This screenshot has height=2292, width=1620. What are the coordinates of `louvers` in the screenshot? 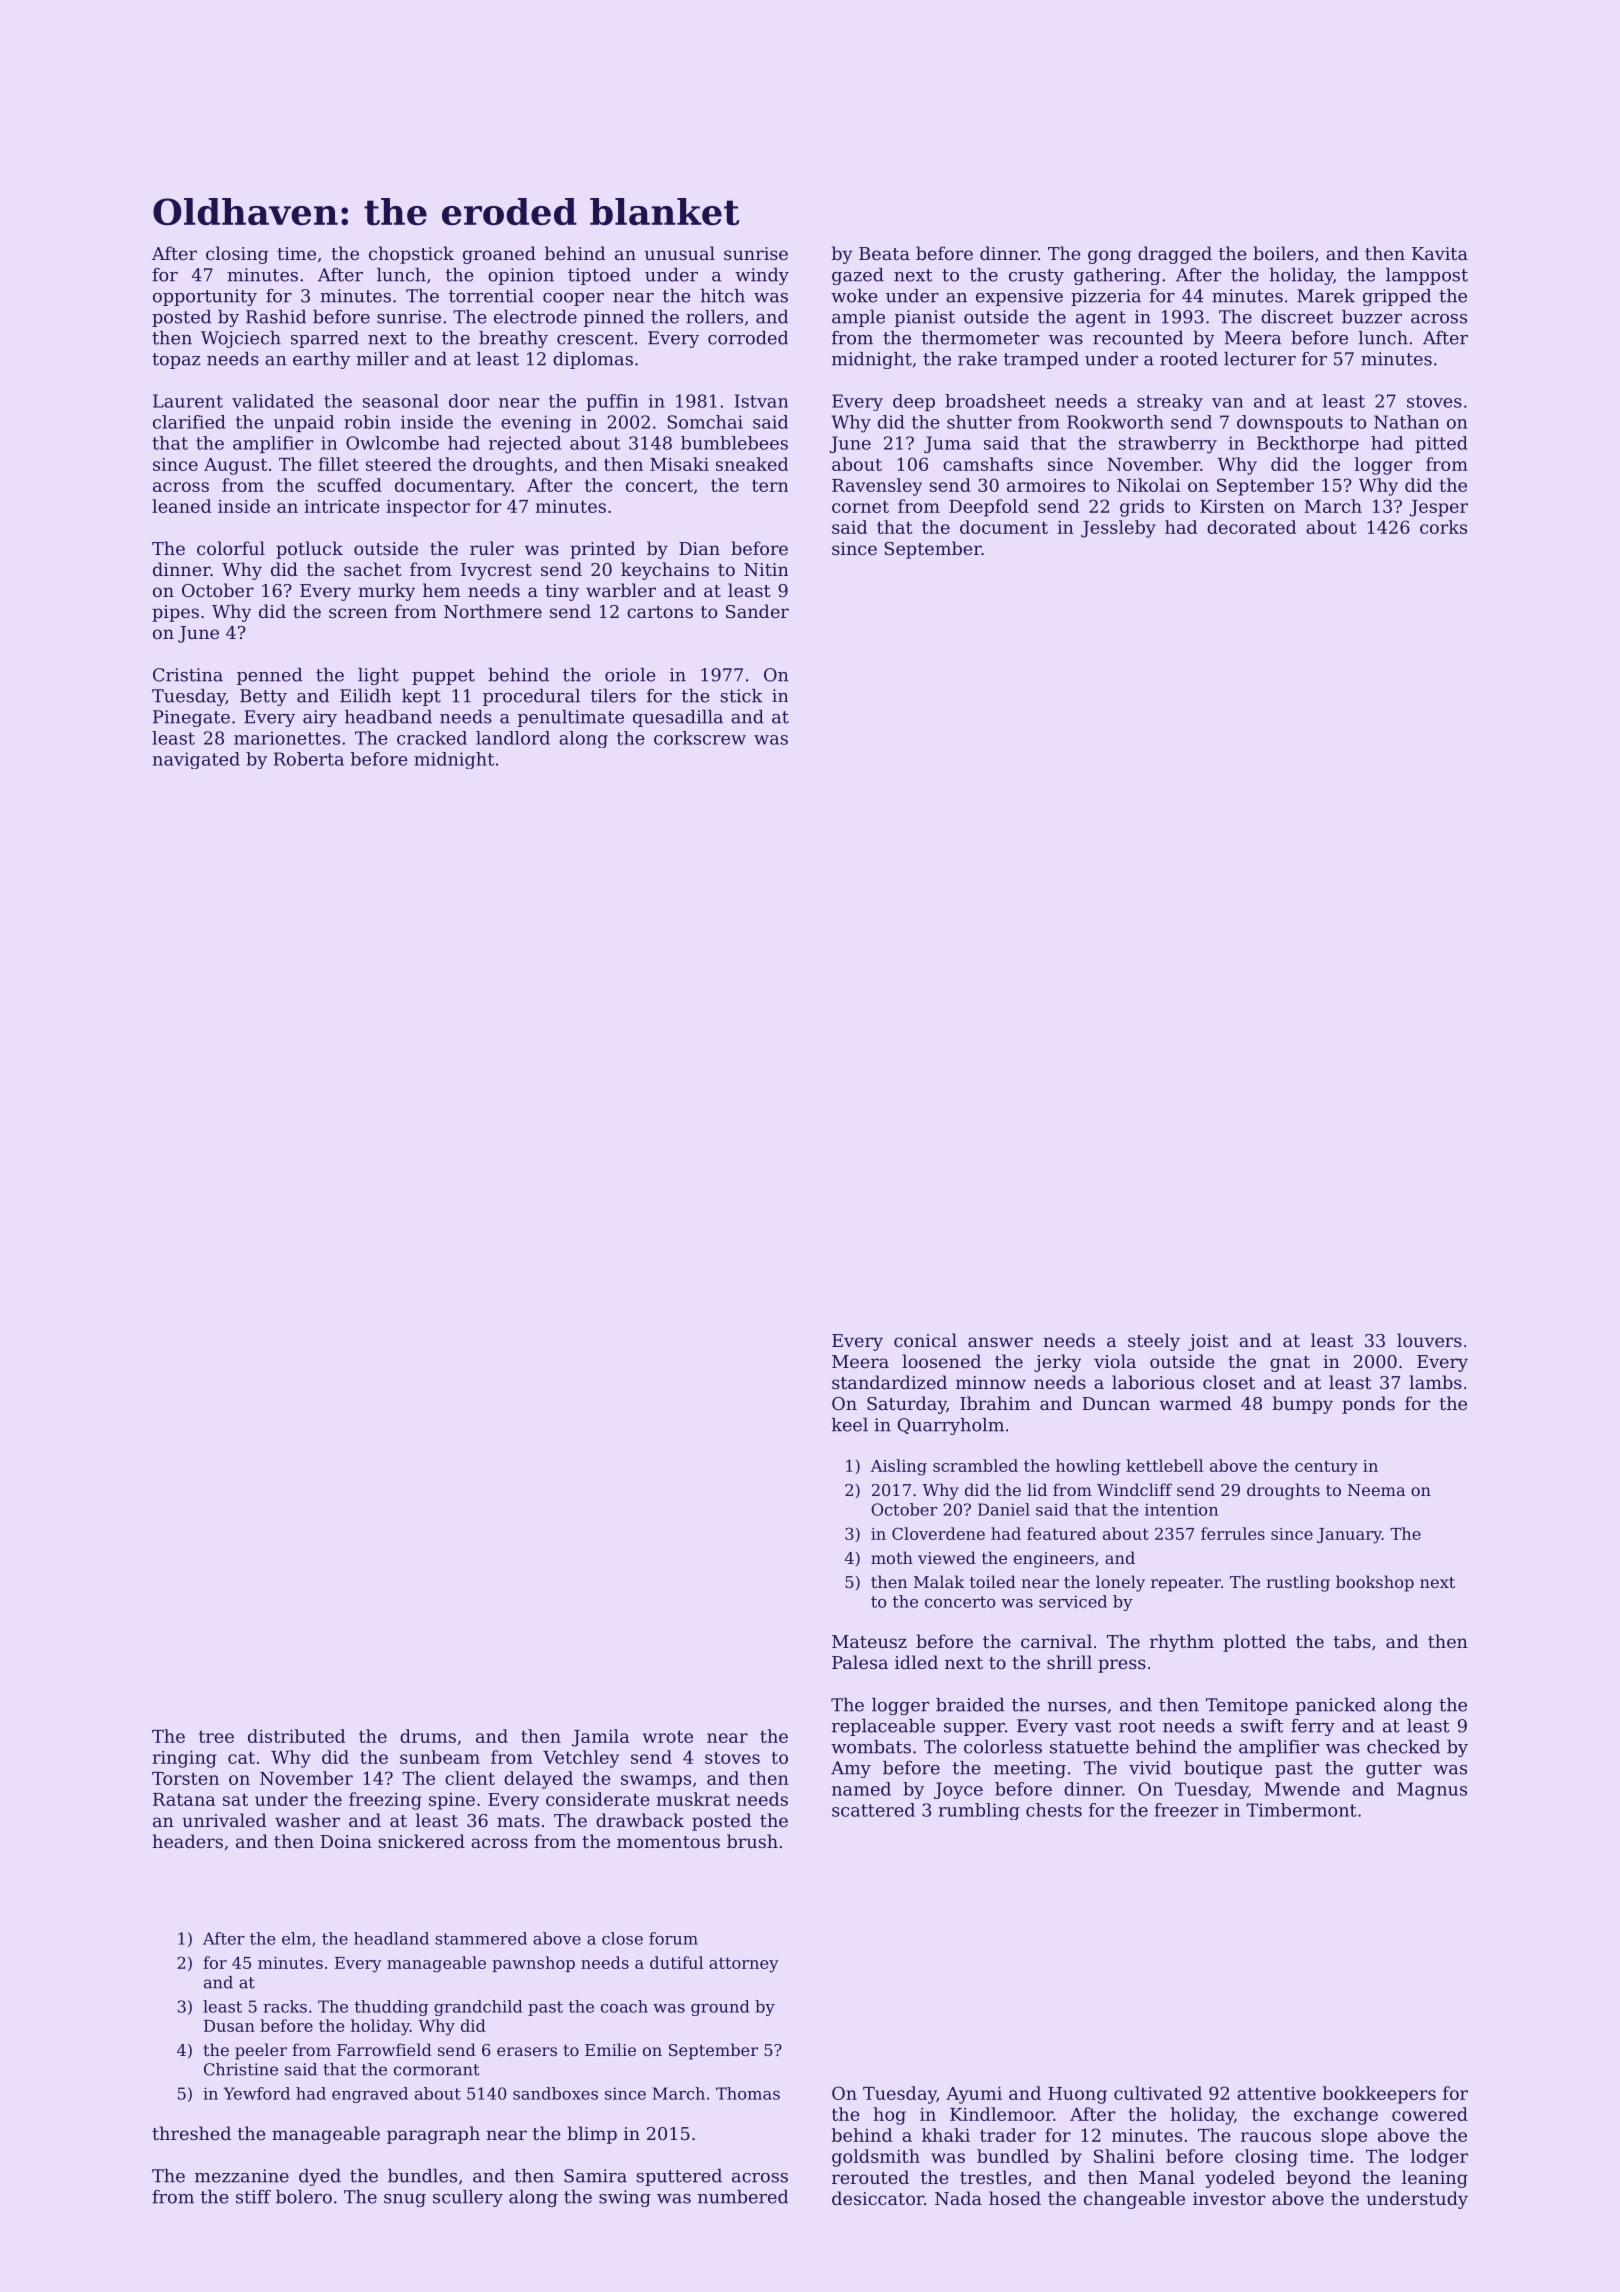 It's located at (1429, 1340).
